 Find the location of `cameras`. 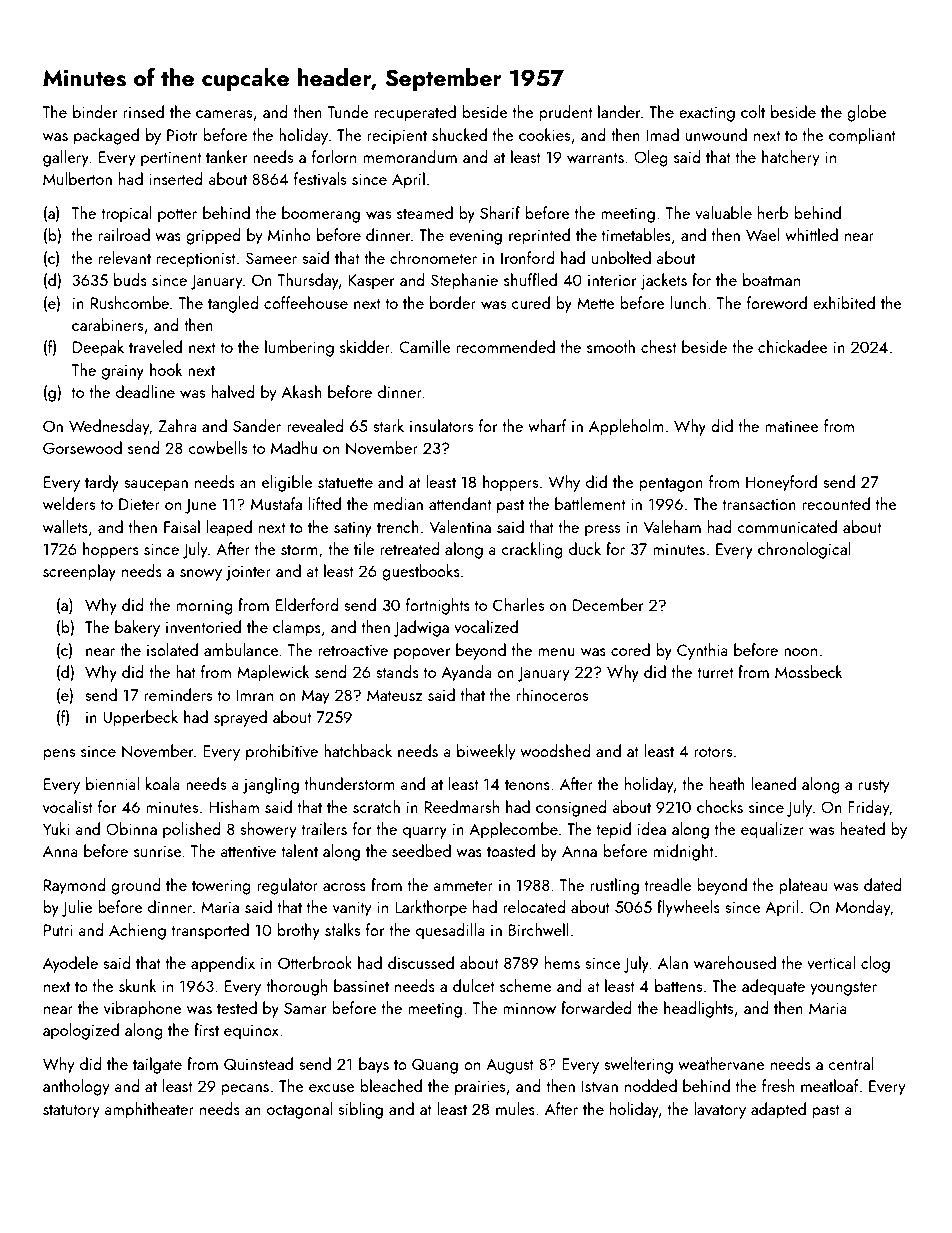

cameras is located at coordinates (224, 114).
